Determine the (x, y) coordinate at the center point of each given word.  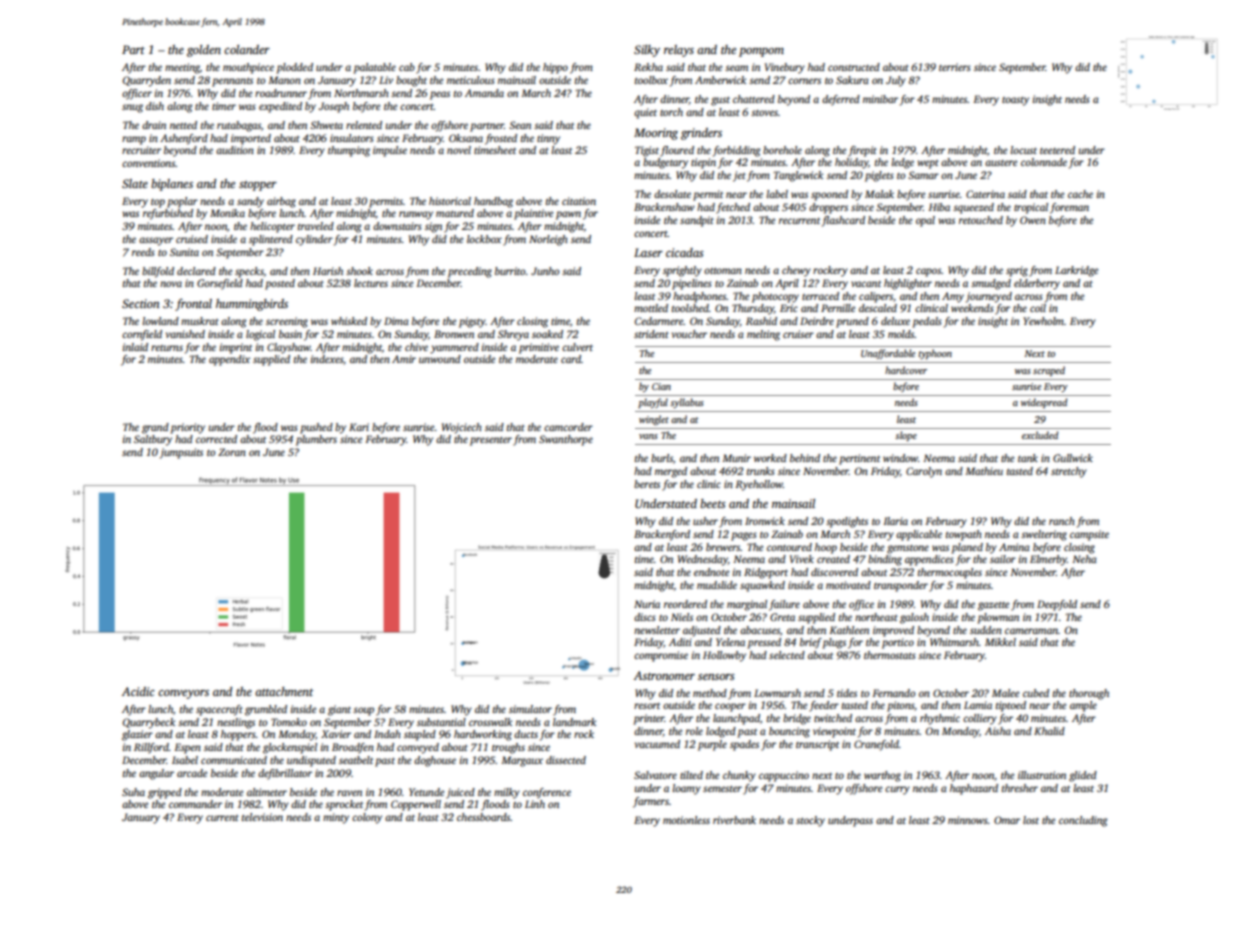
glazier (137, 735)
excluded (1040, 435)
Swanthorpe (566, 440)
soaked (547, 334)
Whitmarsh (954, 642)
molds (901, 334)
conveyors (183, 694)
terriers (955, 67)
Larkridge (1076, 271)
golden (204, 51)
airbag (281, 202)
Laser (648, 252)
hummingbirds (252, 305)
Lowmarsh (777, 693)
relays (679, 51)
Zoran (232, 452)
